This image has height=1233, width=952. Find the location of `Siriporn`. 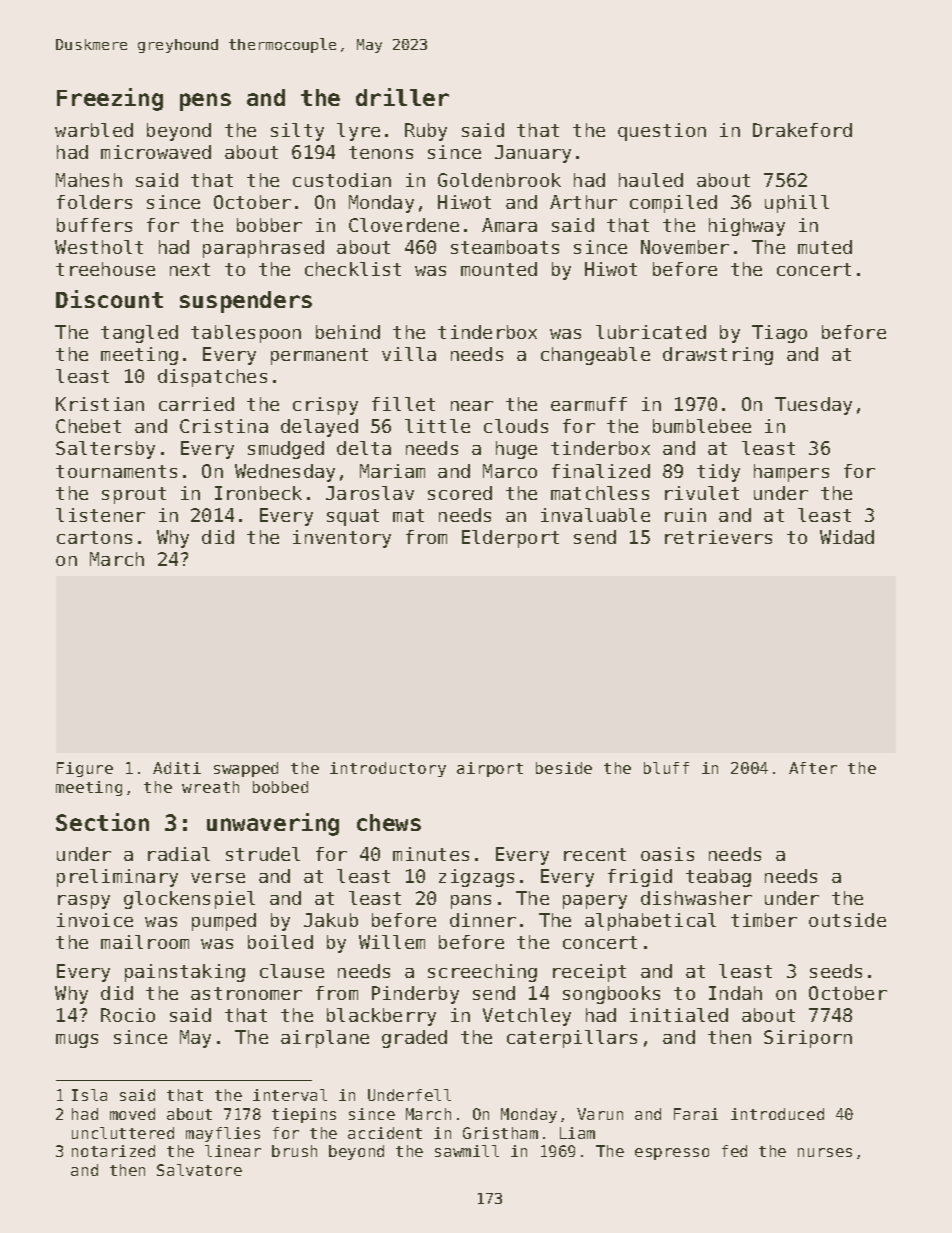

Siriporn is located at coordinates (808, 1039).
